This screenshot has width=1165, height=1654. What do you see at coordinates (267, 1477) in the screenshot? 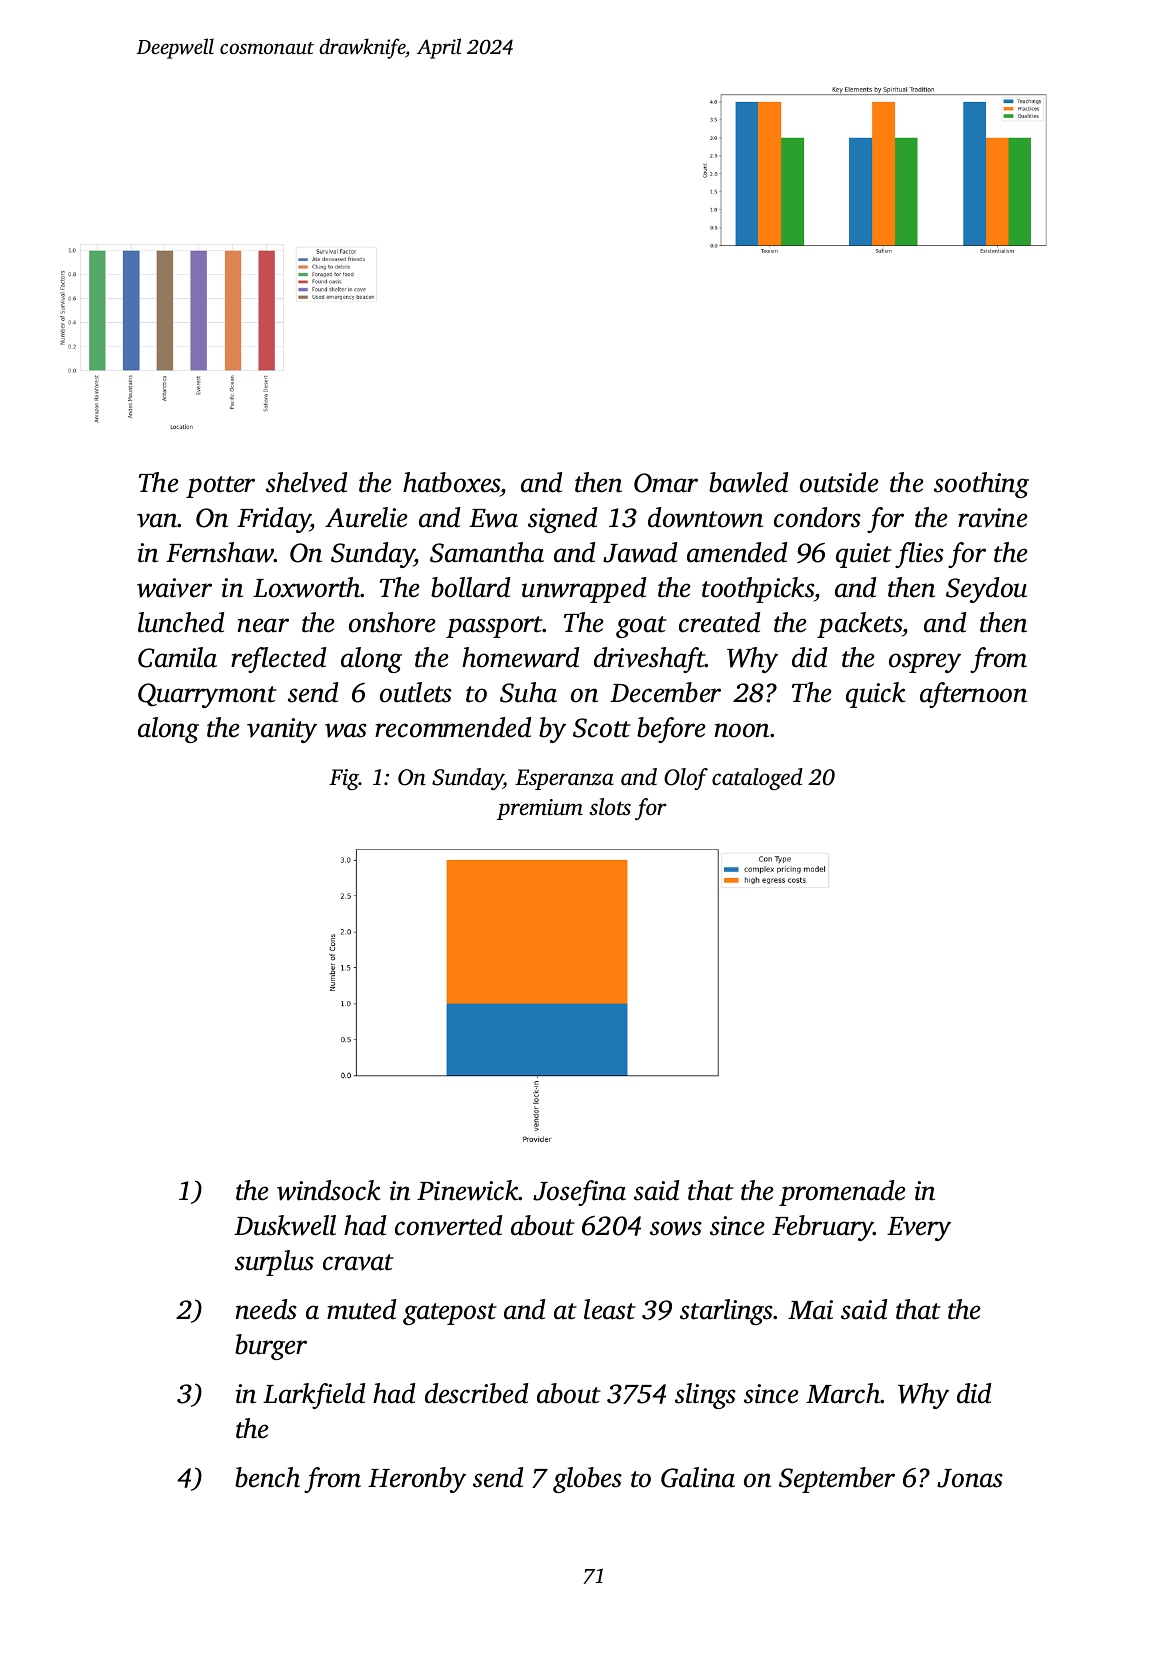
I see `bench` at bounding box center [267, 1477].
